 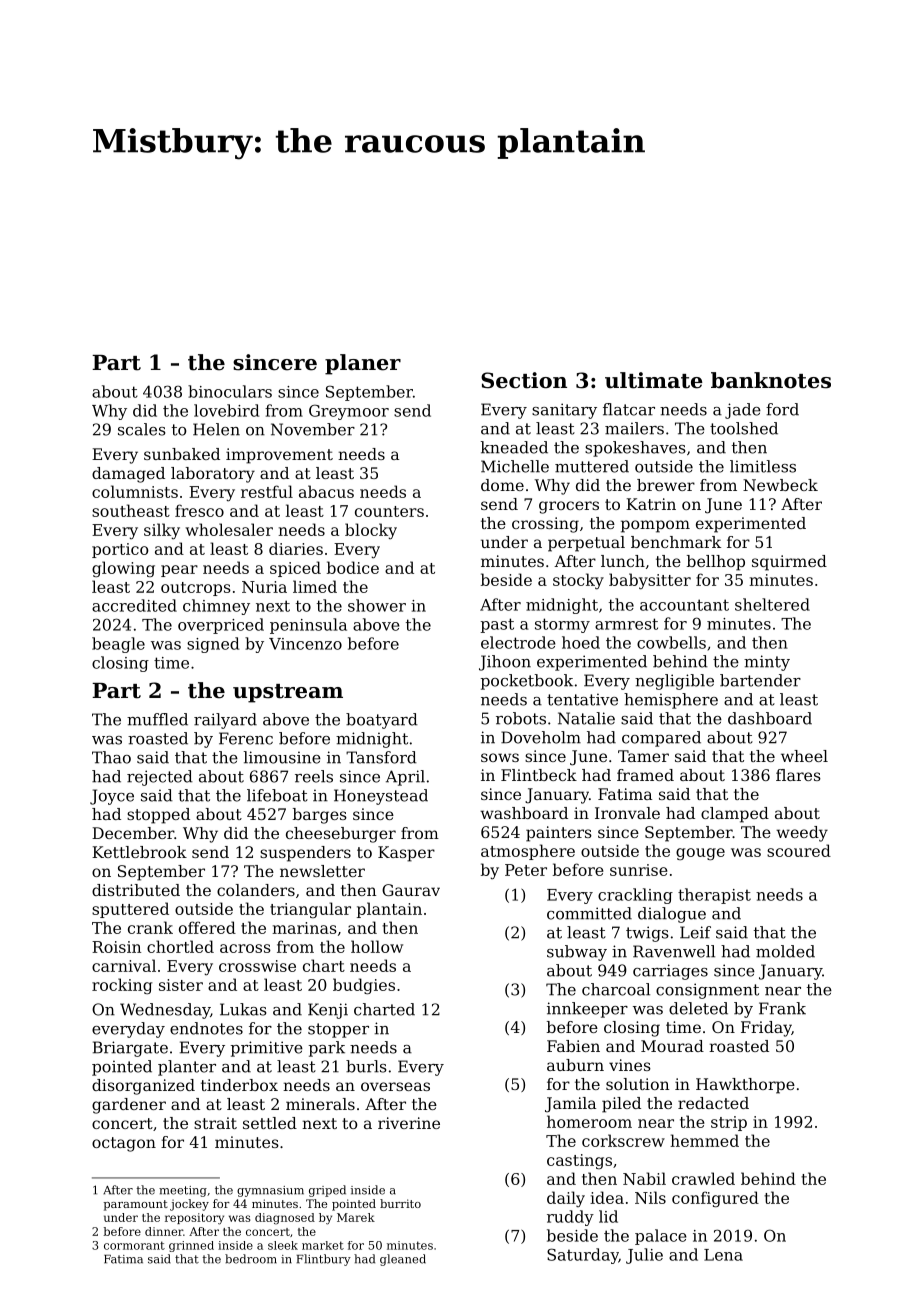 I want to click on signed, so click(x=213, y=645).
